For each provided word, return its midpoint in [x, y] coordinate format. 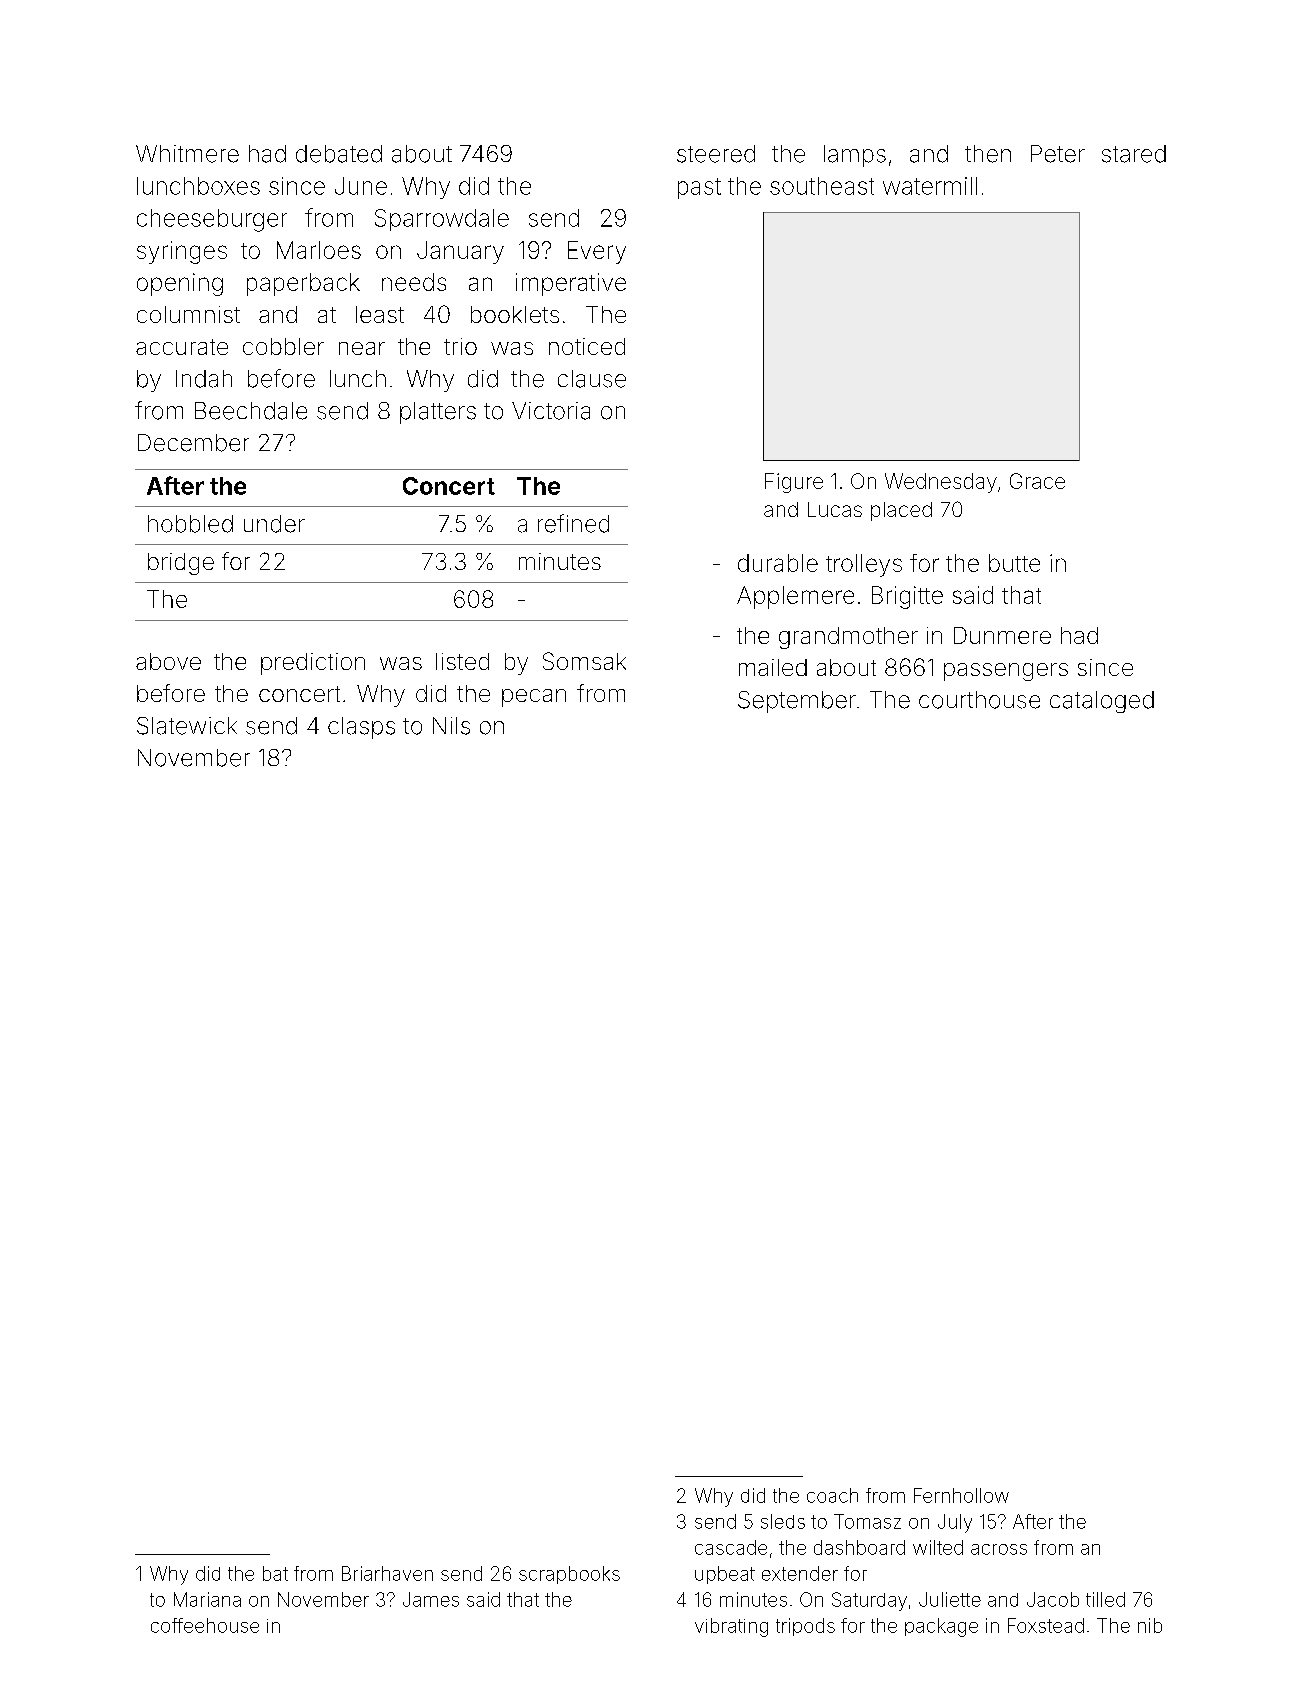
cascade [731, 1547]
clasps [361, 728]
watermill [930, 186]
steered [716, 154]
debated [339, 154]
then [988, 154]
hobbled [190, 524]
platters [438, 413]
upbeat [725, 1575]
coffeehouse [205, 1625]
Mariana [207, 1599]
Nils [451, 726]
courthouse [979, 700]
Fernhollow [961, 1495]
